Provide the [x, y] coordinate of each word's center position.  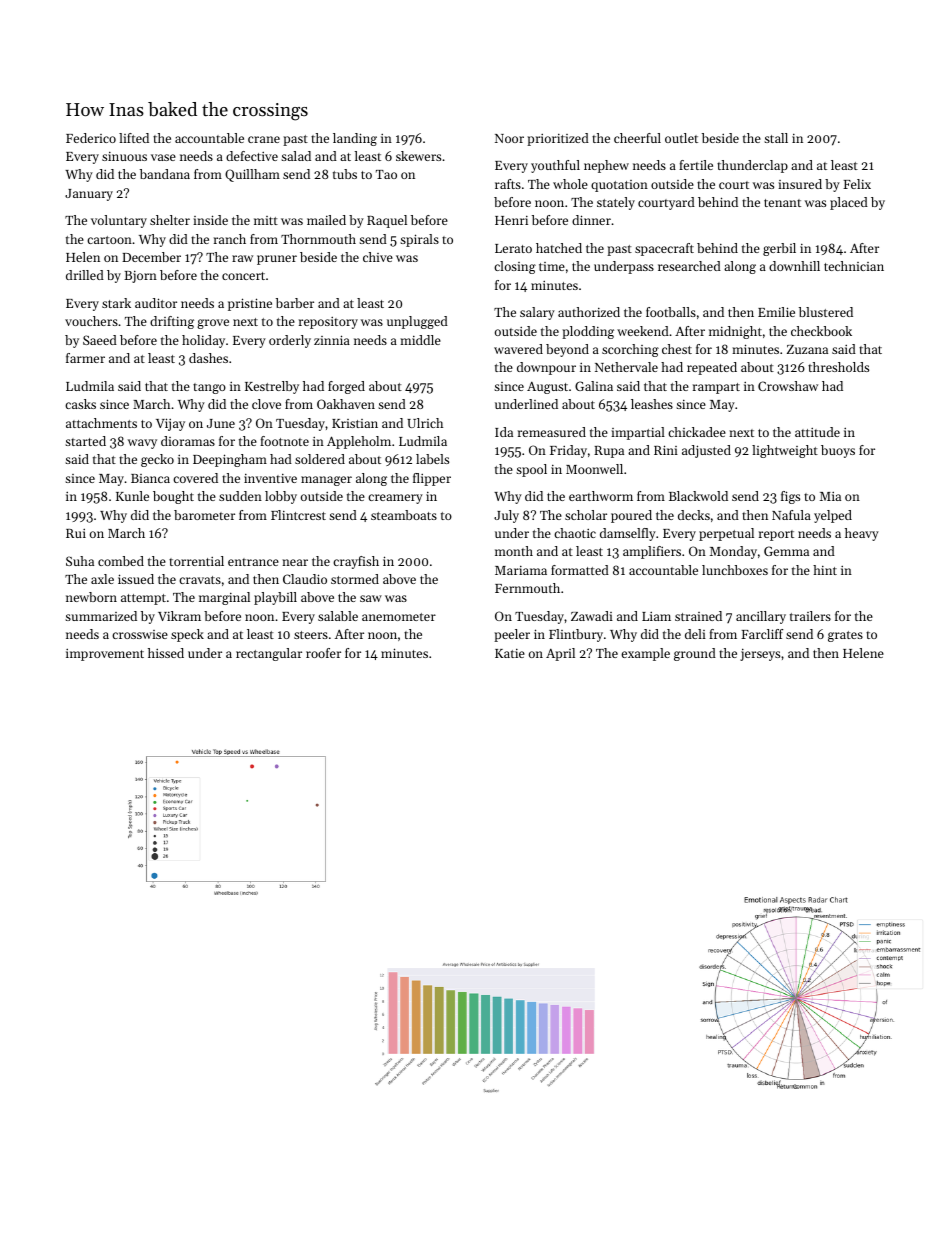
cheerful [637, 138]
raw [242, 258]
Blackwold [698, 496]
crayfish [356, 562]
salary [537, 313]
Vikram [179, 616]
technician [854, 266]
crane [264, 139]
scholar [586, 515]
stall [776, 138]
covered [195, 478]
